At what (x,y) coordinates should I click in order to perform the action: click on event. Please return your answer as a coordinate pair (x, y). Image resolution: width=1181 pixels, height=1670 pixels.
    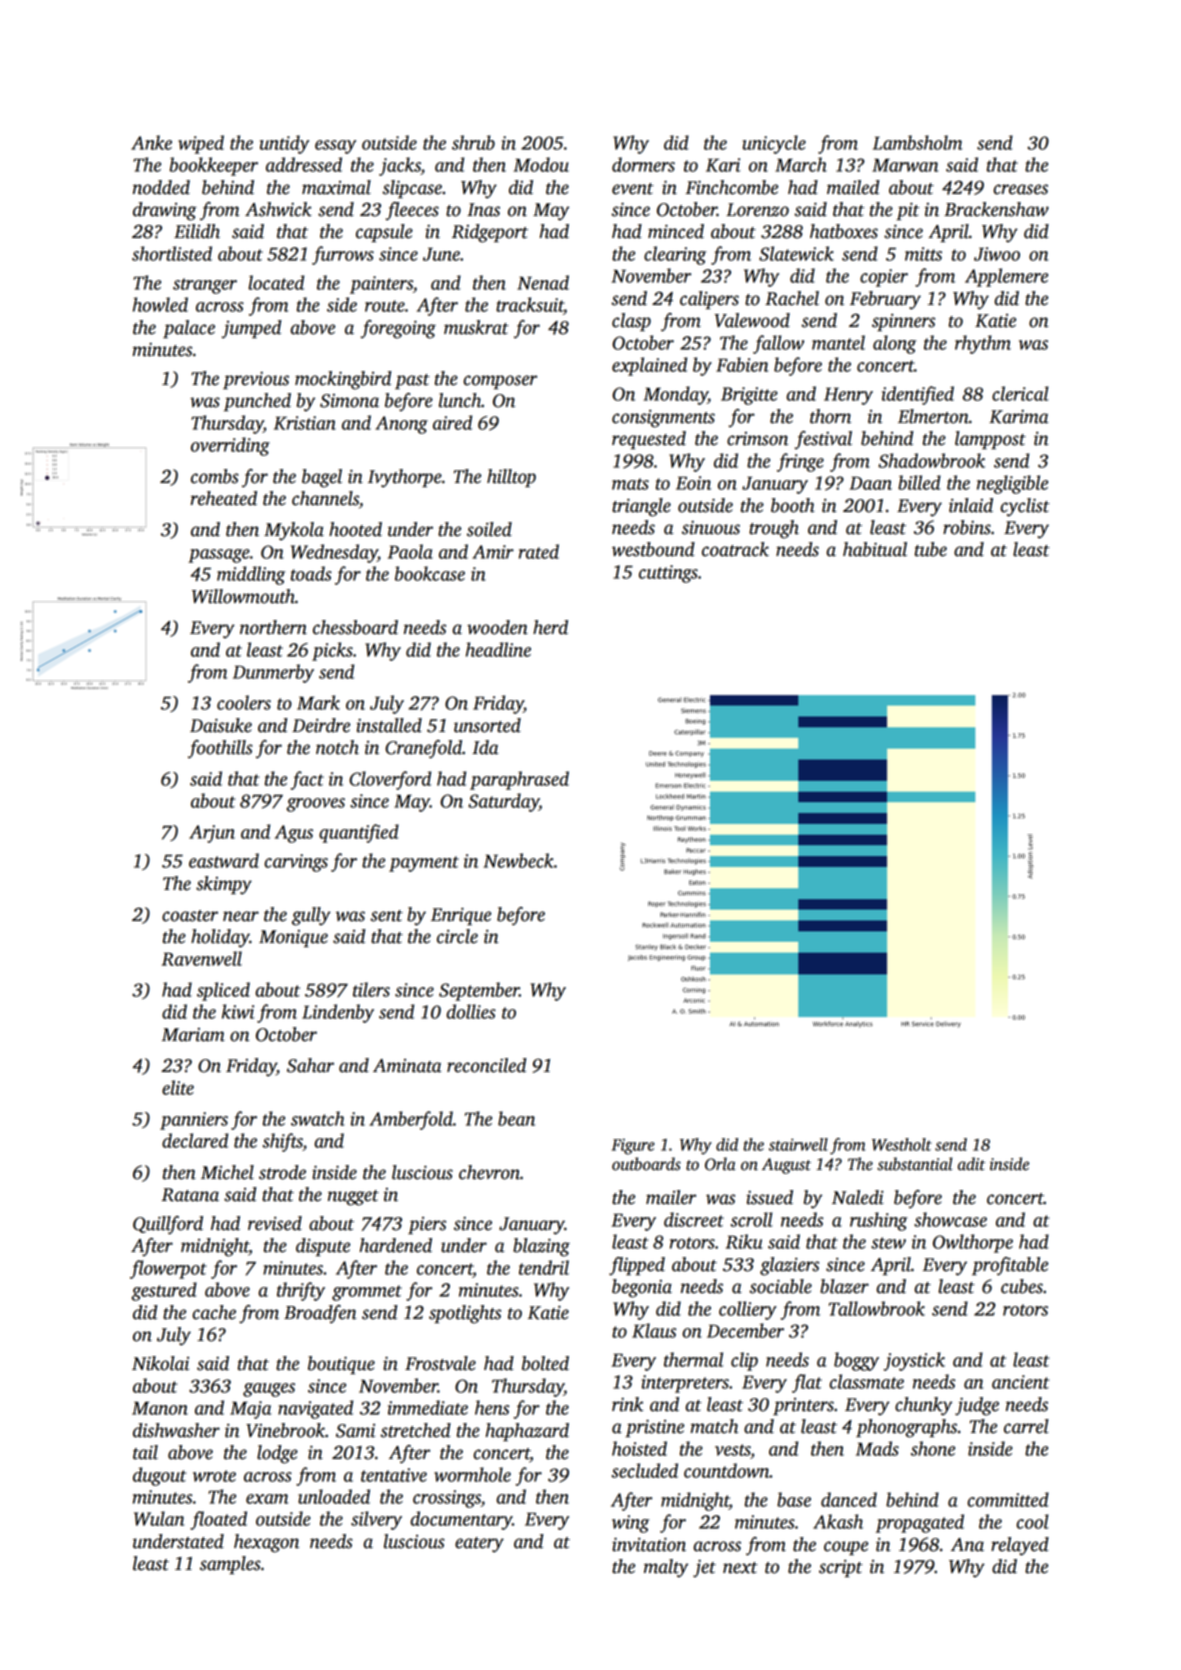
    Looking at the image, I should click on (633, 189).
